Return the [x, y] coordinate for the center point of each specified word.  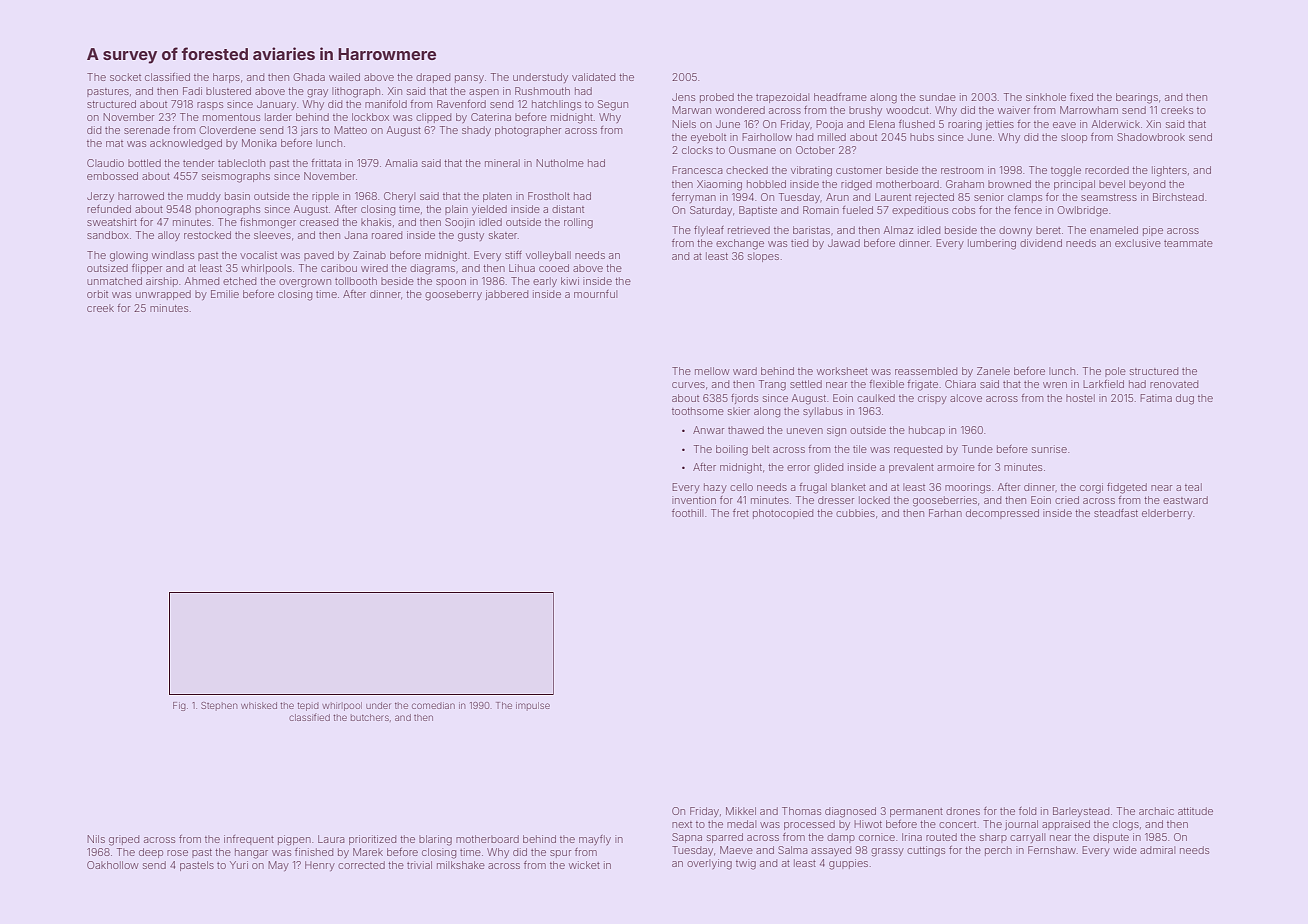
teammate [1188, 243]
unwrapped [163, 295]
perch [998, 851]
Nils [96, 839]
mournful [595, 294]
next [682, 824]
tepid [308, 706]
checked [747, 170]
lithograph [356, 92]
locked [874, 500]
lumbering [992, 244]
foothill [687, 513]
